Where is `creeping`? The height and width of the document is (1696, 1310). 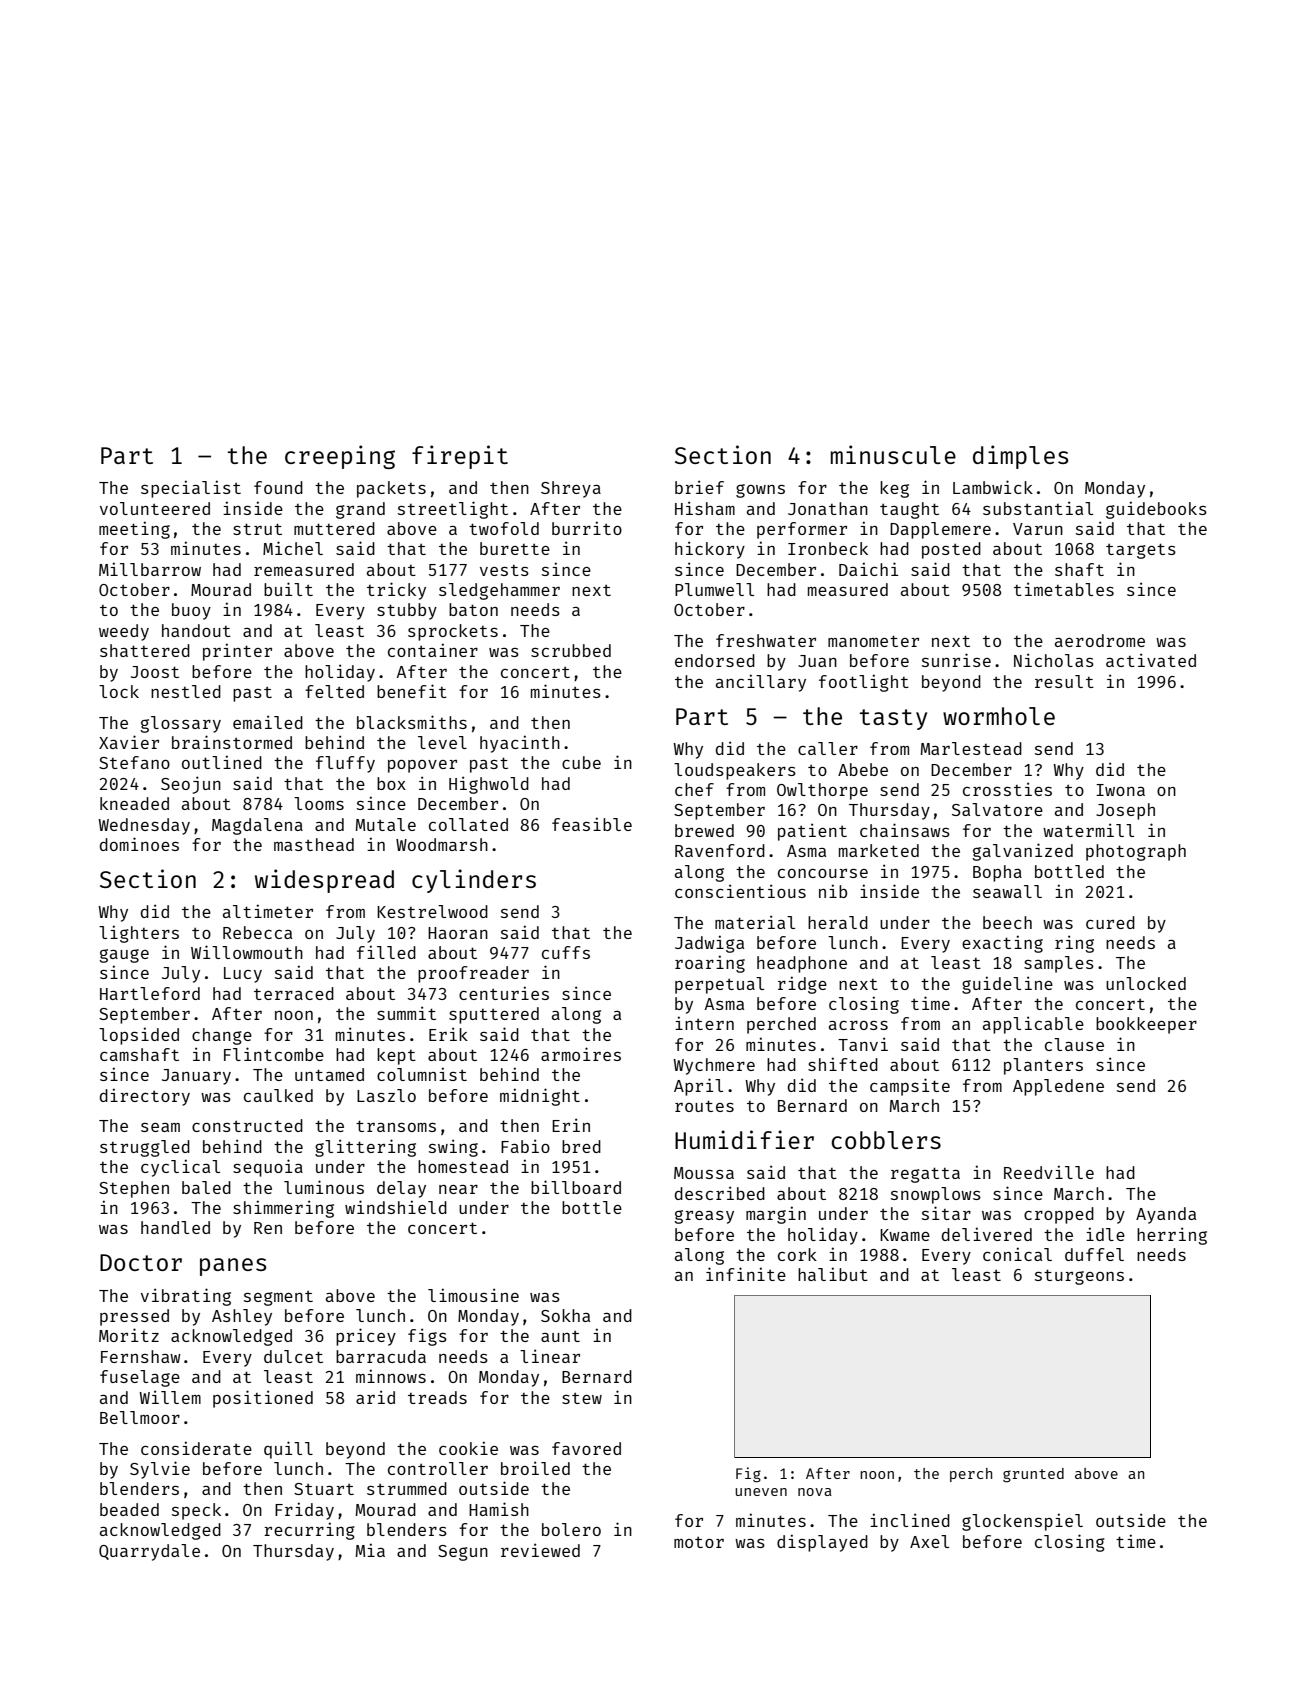 creeping is located at coordinates (340, 457).
